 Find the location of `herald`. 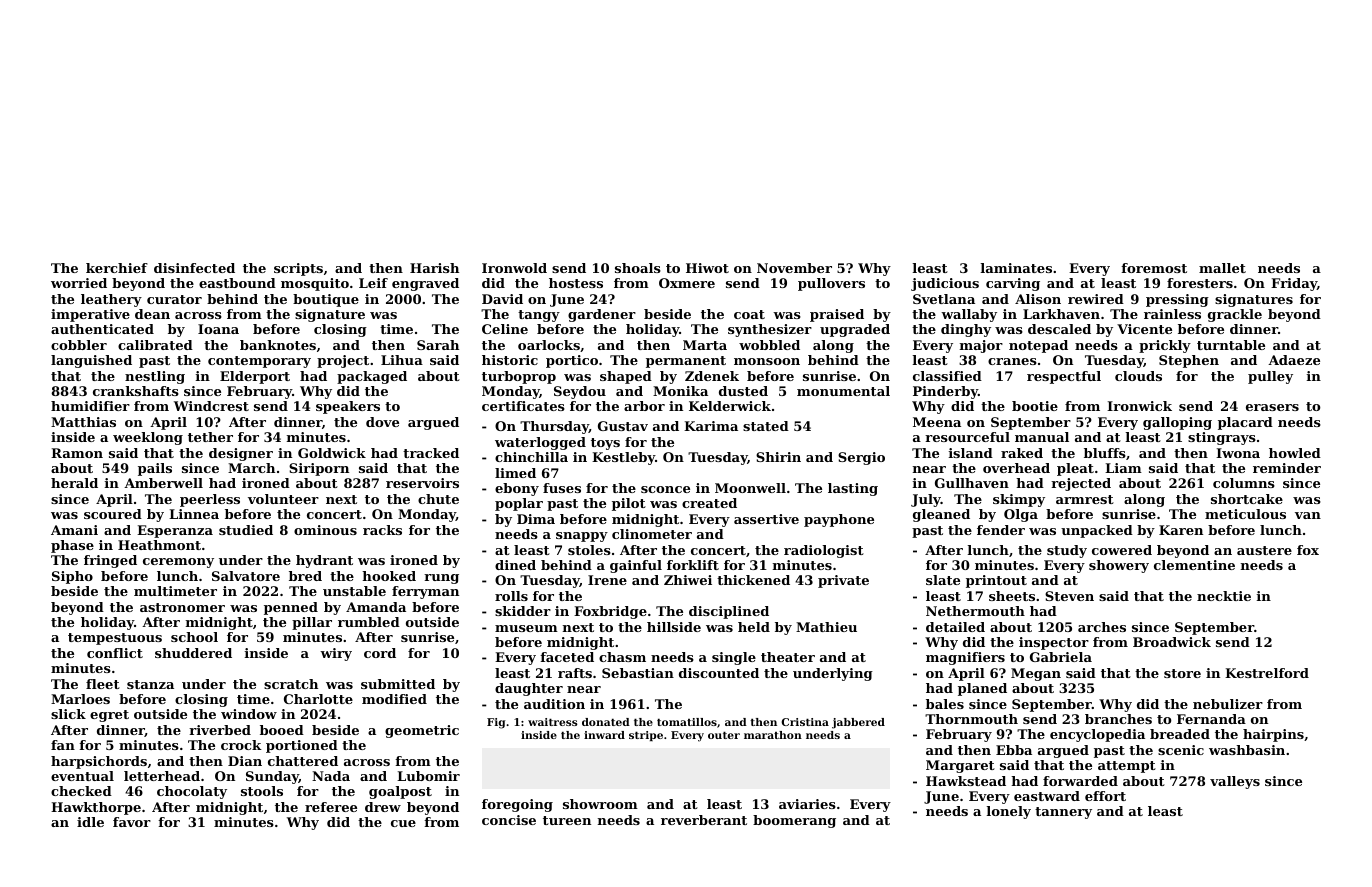

herald is located at coordinates (74, 483).
